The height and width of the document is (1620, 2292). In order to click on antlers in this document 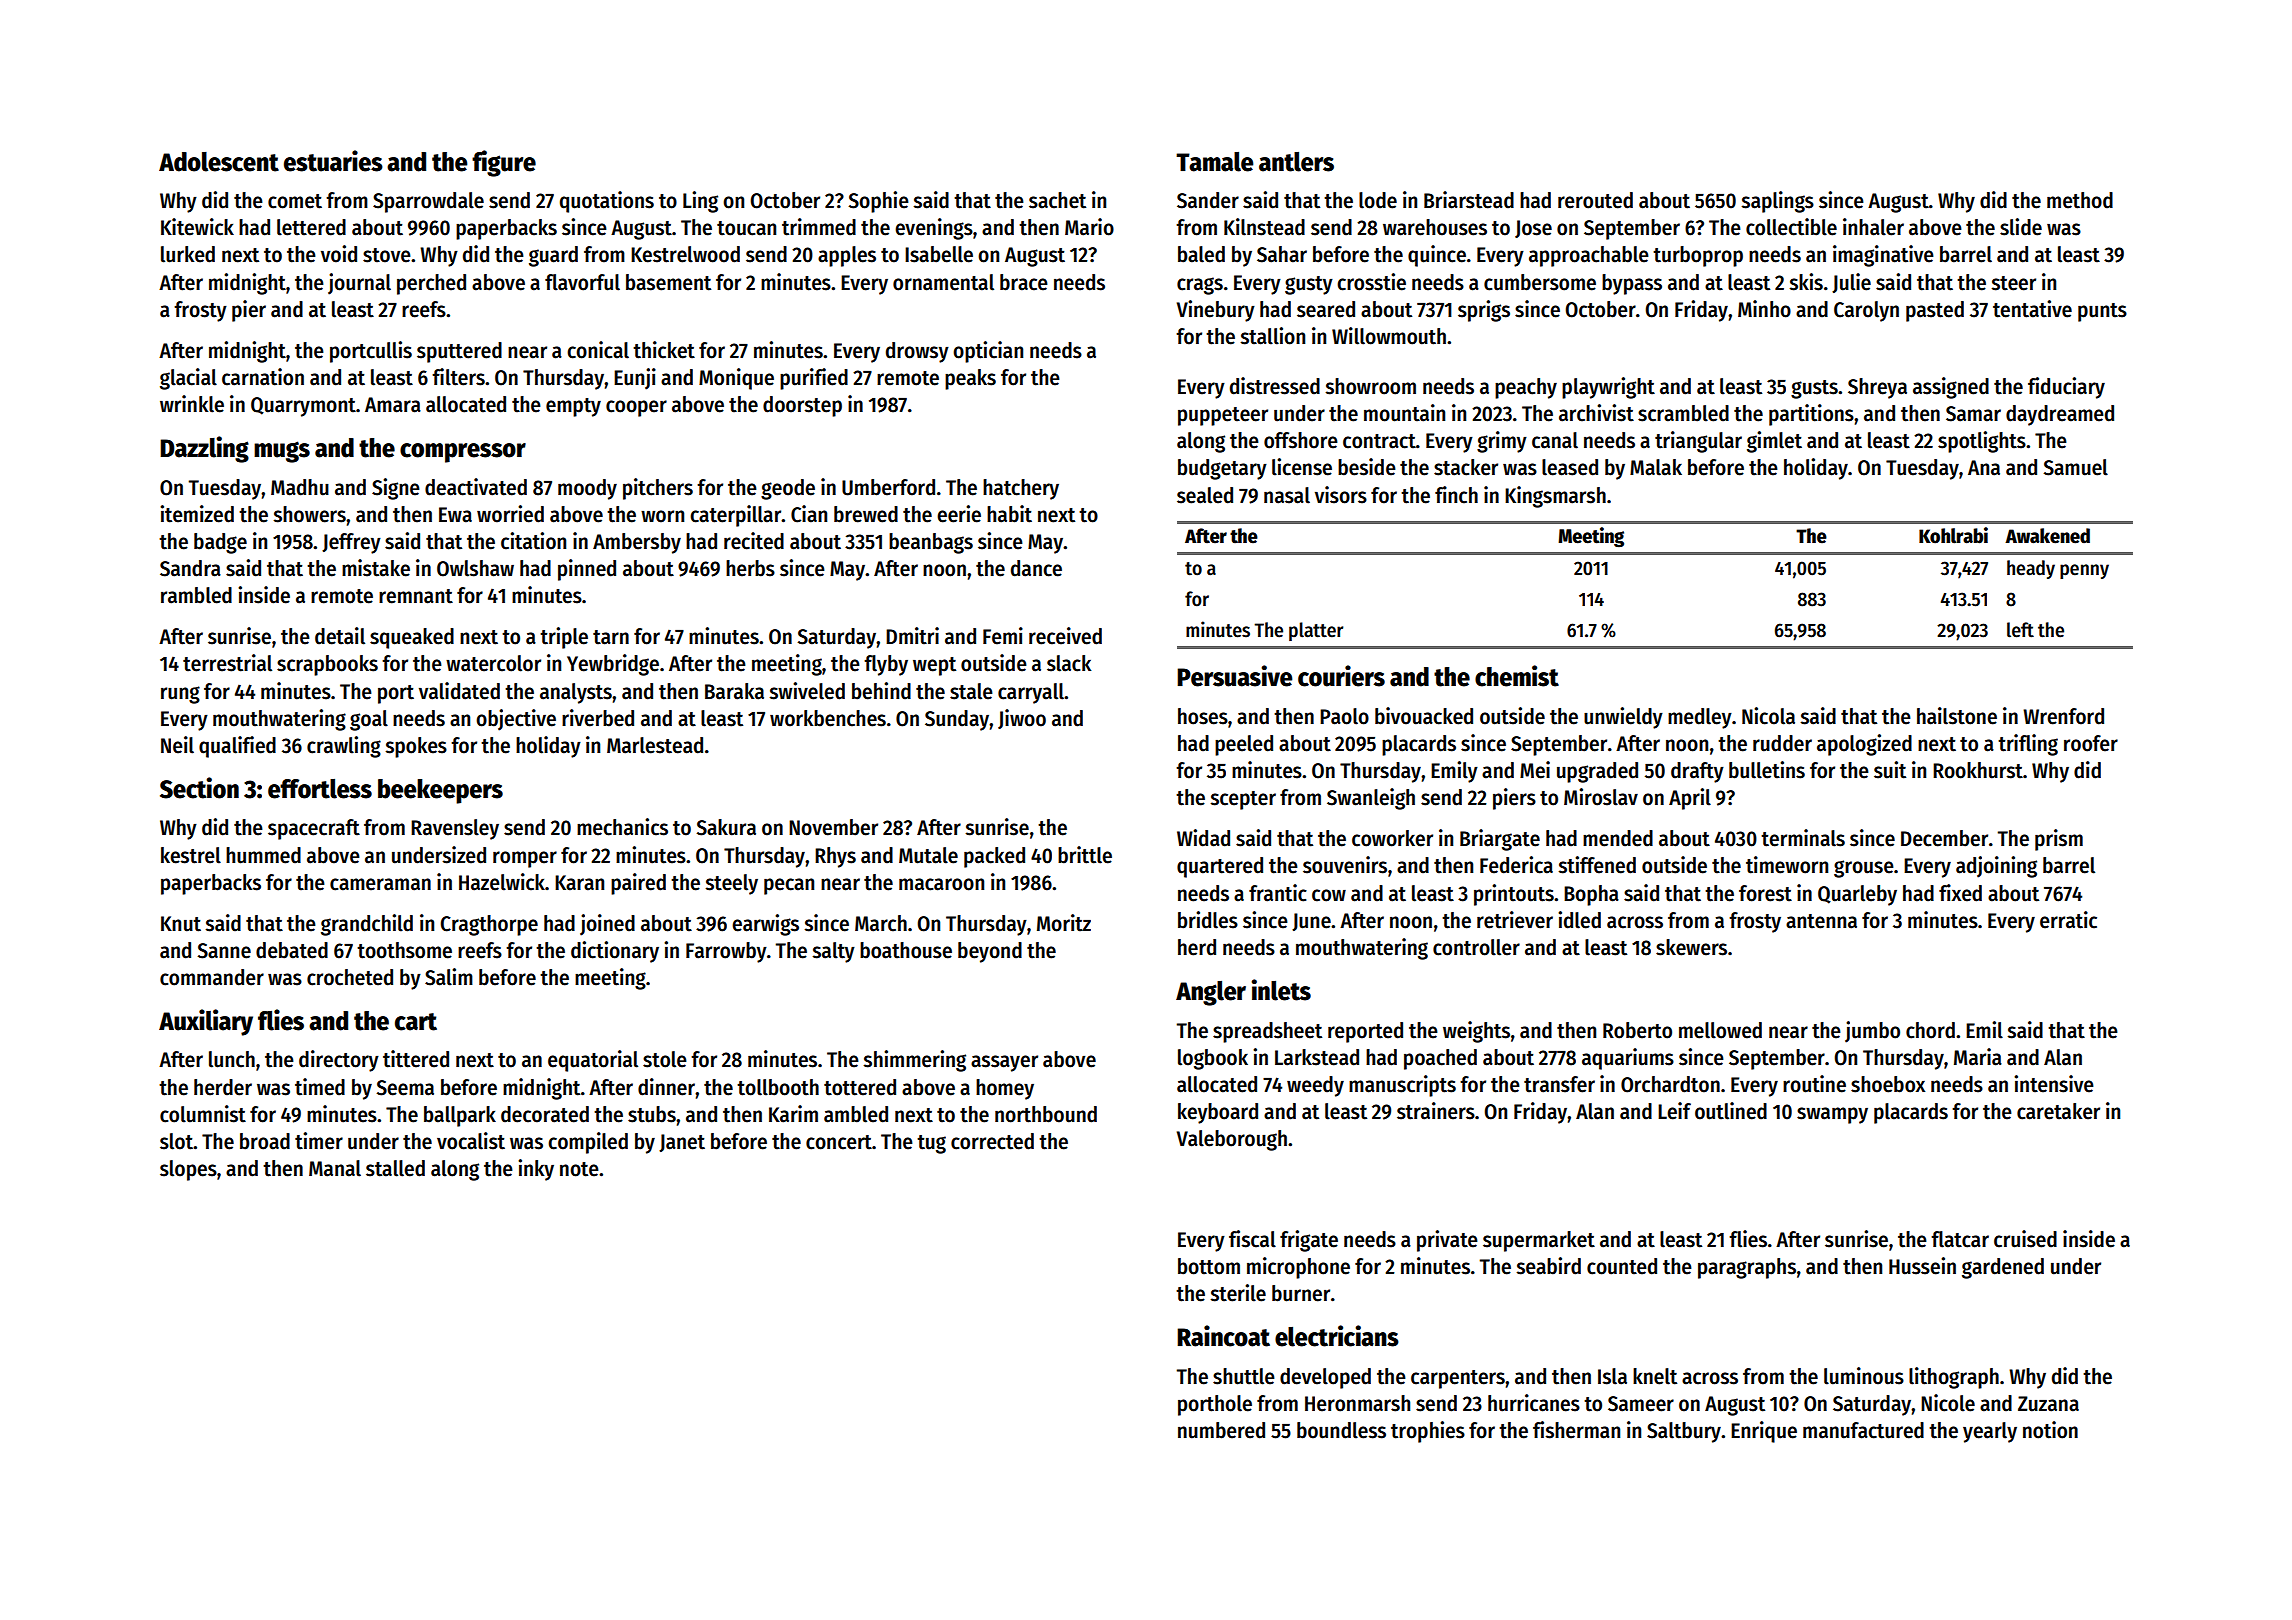, I will do `click(1296, 162)`.
